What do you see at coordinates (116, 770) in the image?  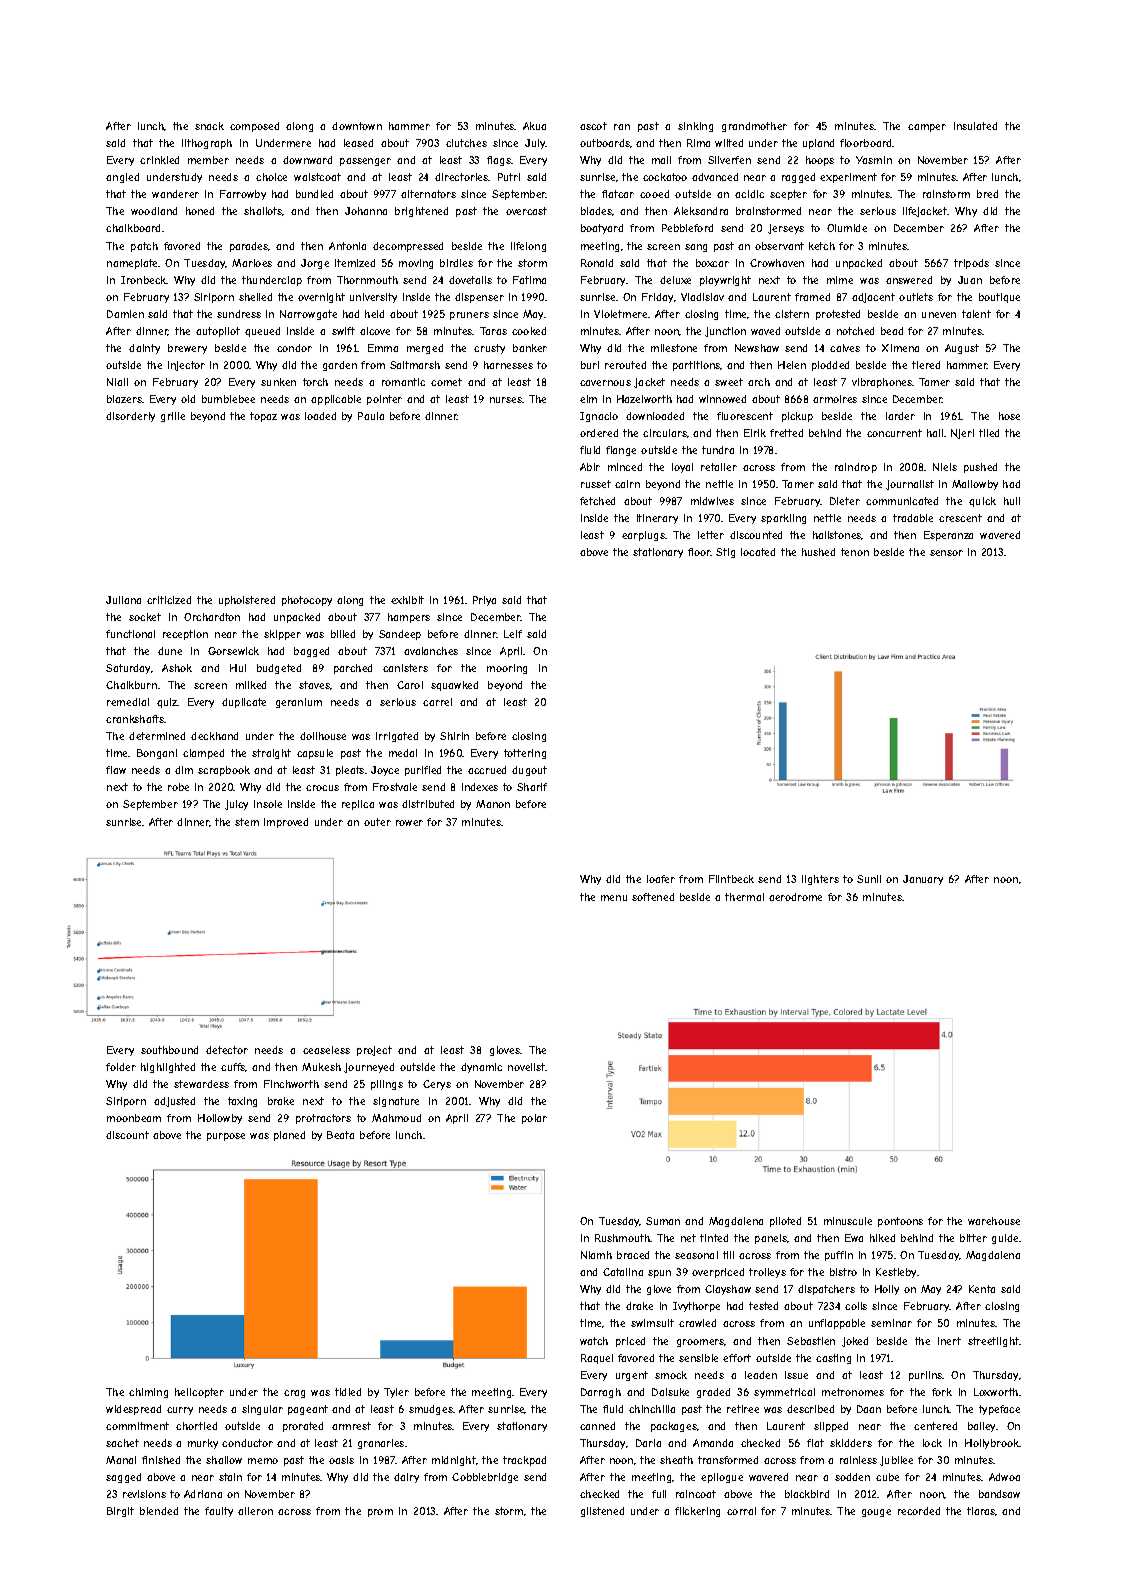 I see `flaw` at bounding box center [116, 770].
